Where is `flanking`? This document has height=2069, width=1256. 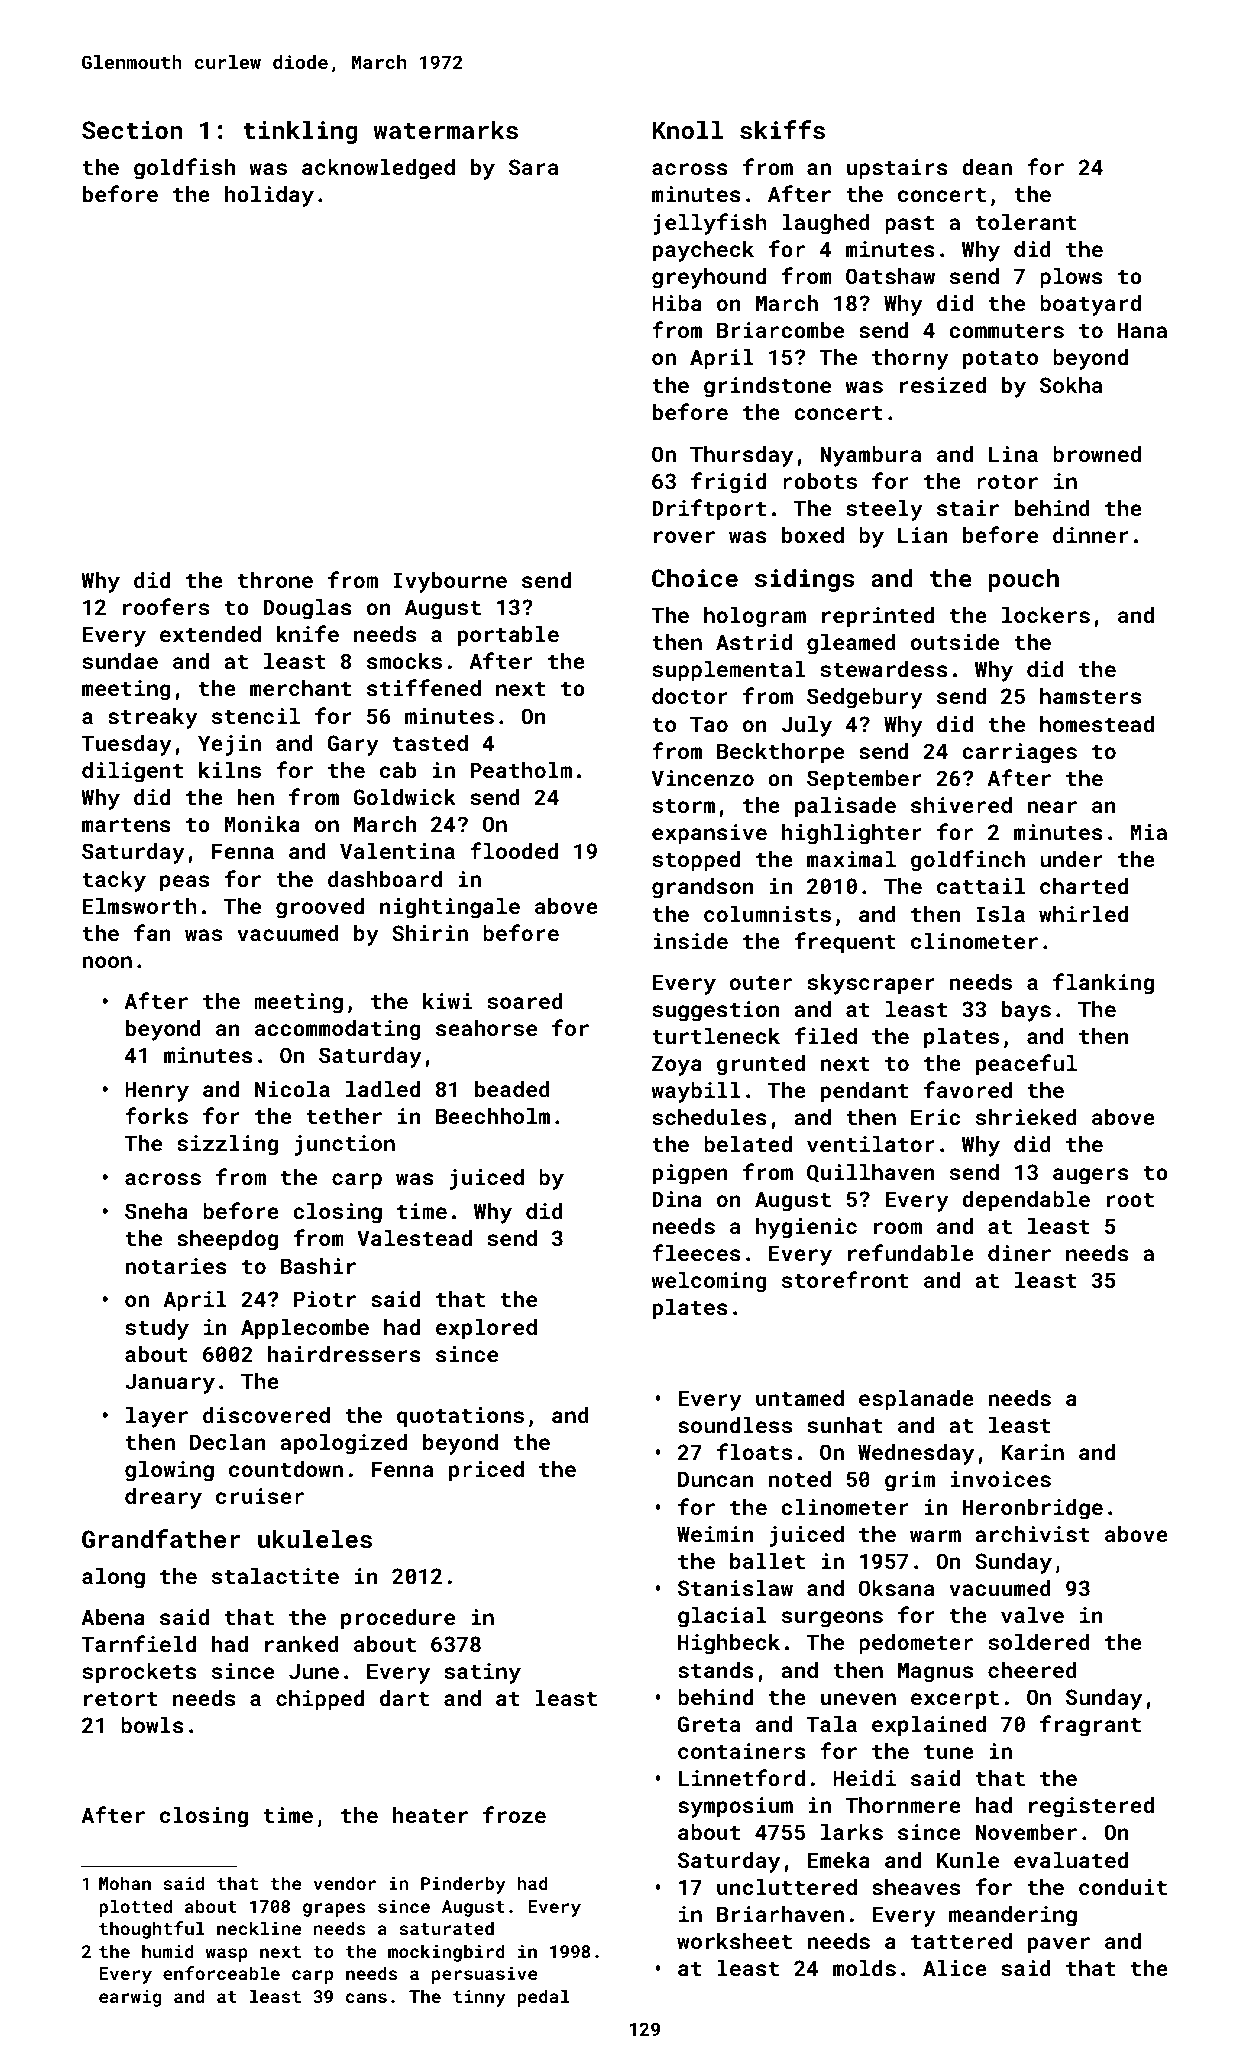 flanking is located at coordinates (1103, 984).
